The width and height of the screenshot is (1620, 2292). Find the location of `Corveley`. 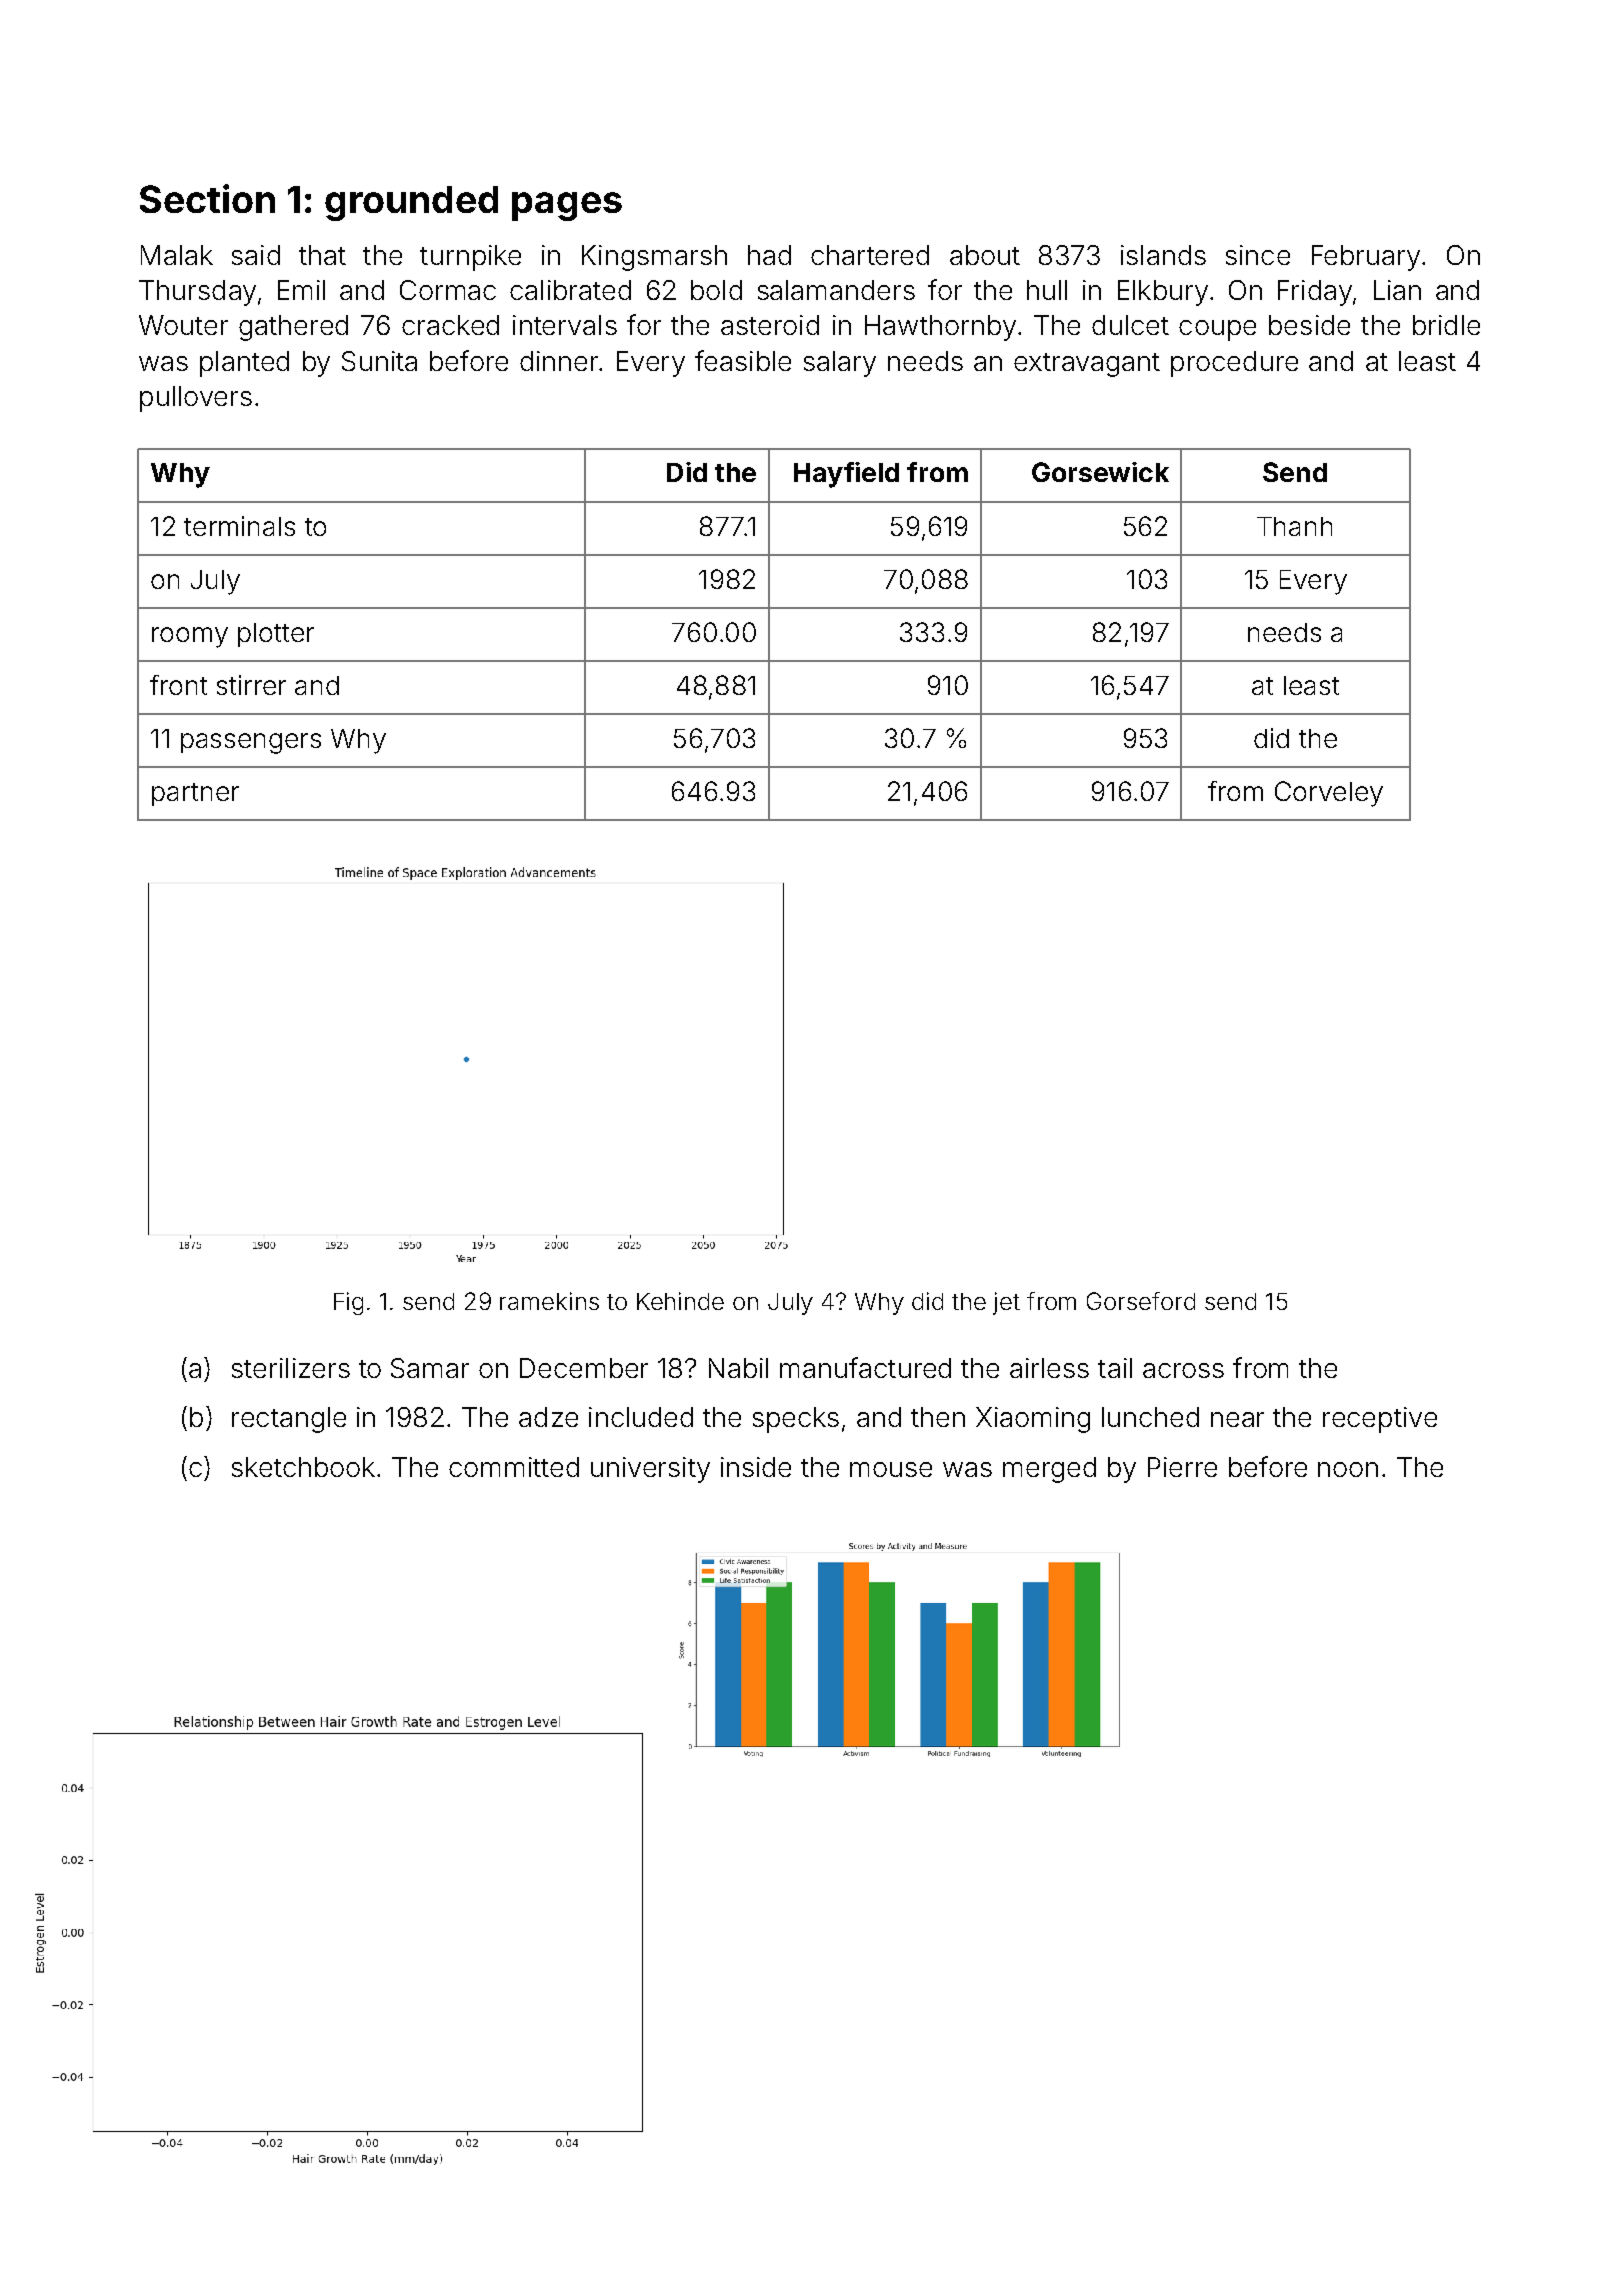

Corveley is located at coordinates (1329, 794).
